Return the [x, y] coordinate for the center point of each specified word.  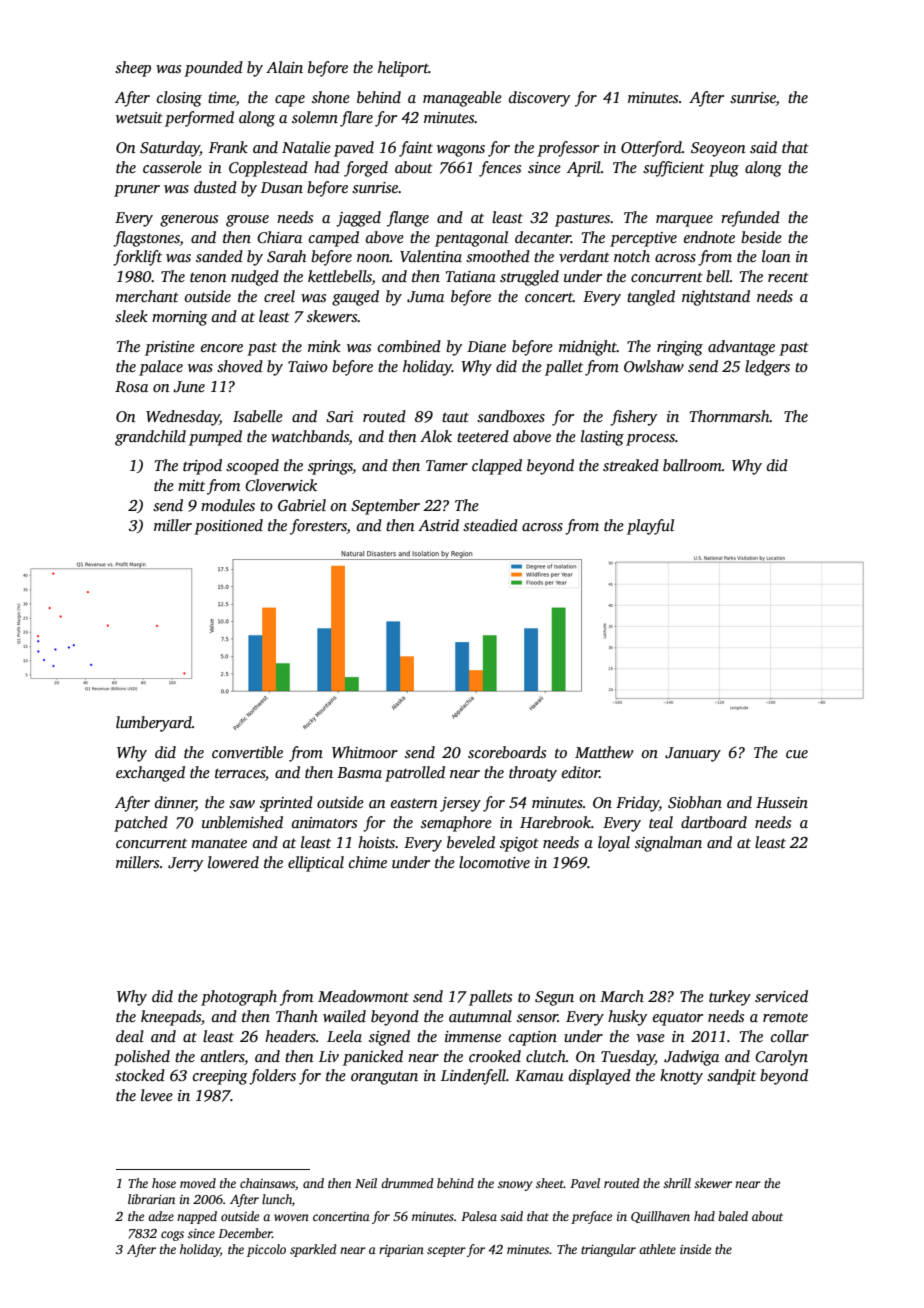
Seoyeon [718, 149]
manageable [462, 99]
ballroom [692, 465]
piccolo [266, 1250]
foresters [318, 527]
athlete [657, 1249]
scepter [446, 1251]
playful [650, 527]
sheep [133, 69]
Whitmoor [365, 752]
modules [228, 505]
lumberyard [154, 724]
